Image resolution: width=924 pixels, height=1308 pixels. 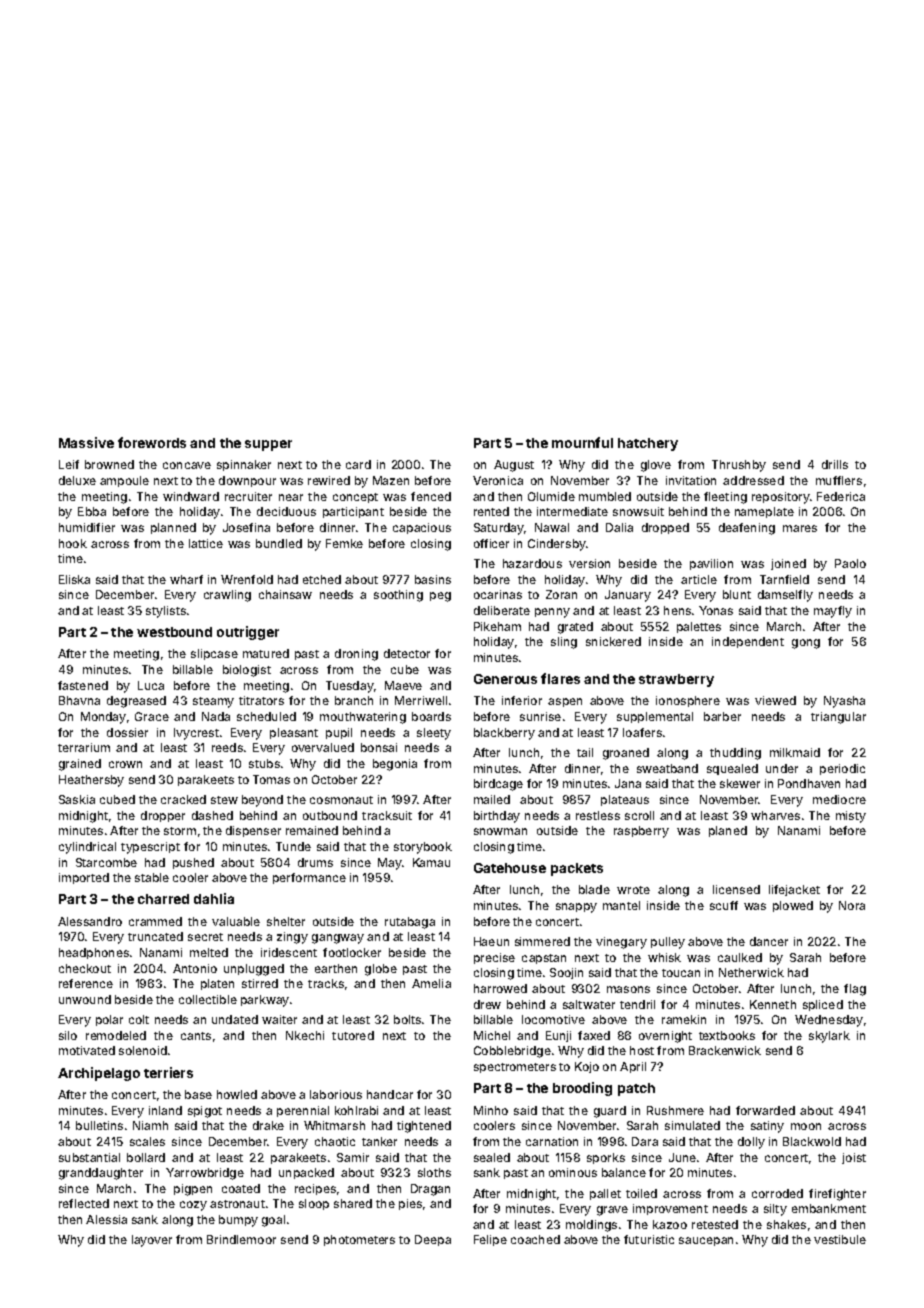 I want to click on Alessia, so click(x=106, y=1219).
